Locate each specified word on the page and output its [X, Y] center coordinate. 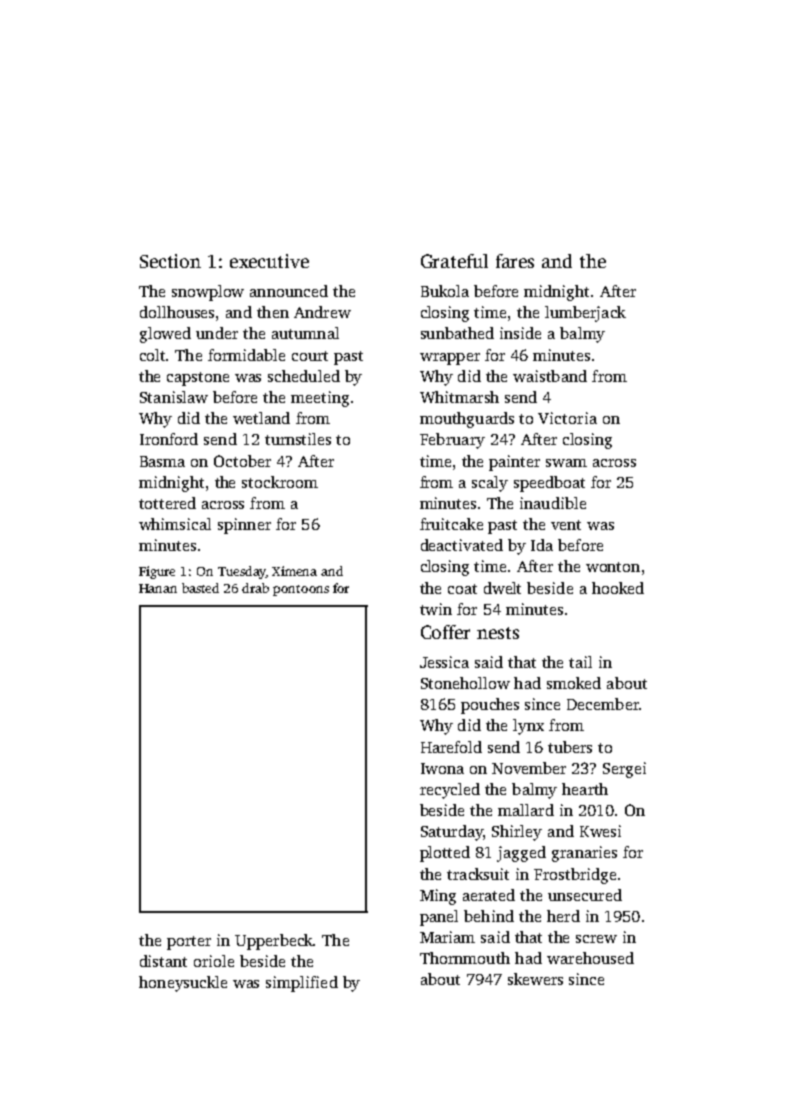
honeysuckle [183, 984]
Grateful [454, 261]
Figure [157, 572]
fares [515, 261]
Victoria [567, 418]
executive [269, 261]
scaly [490, 484]
